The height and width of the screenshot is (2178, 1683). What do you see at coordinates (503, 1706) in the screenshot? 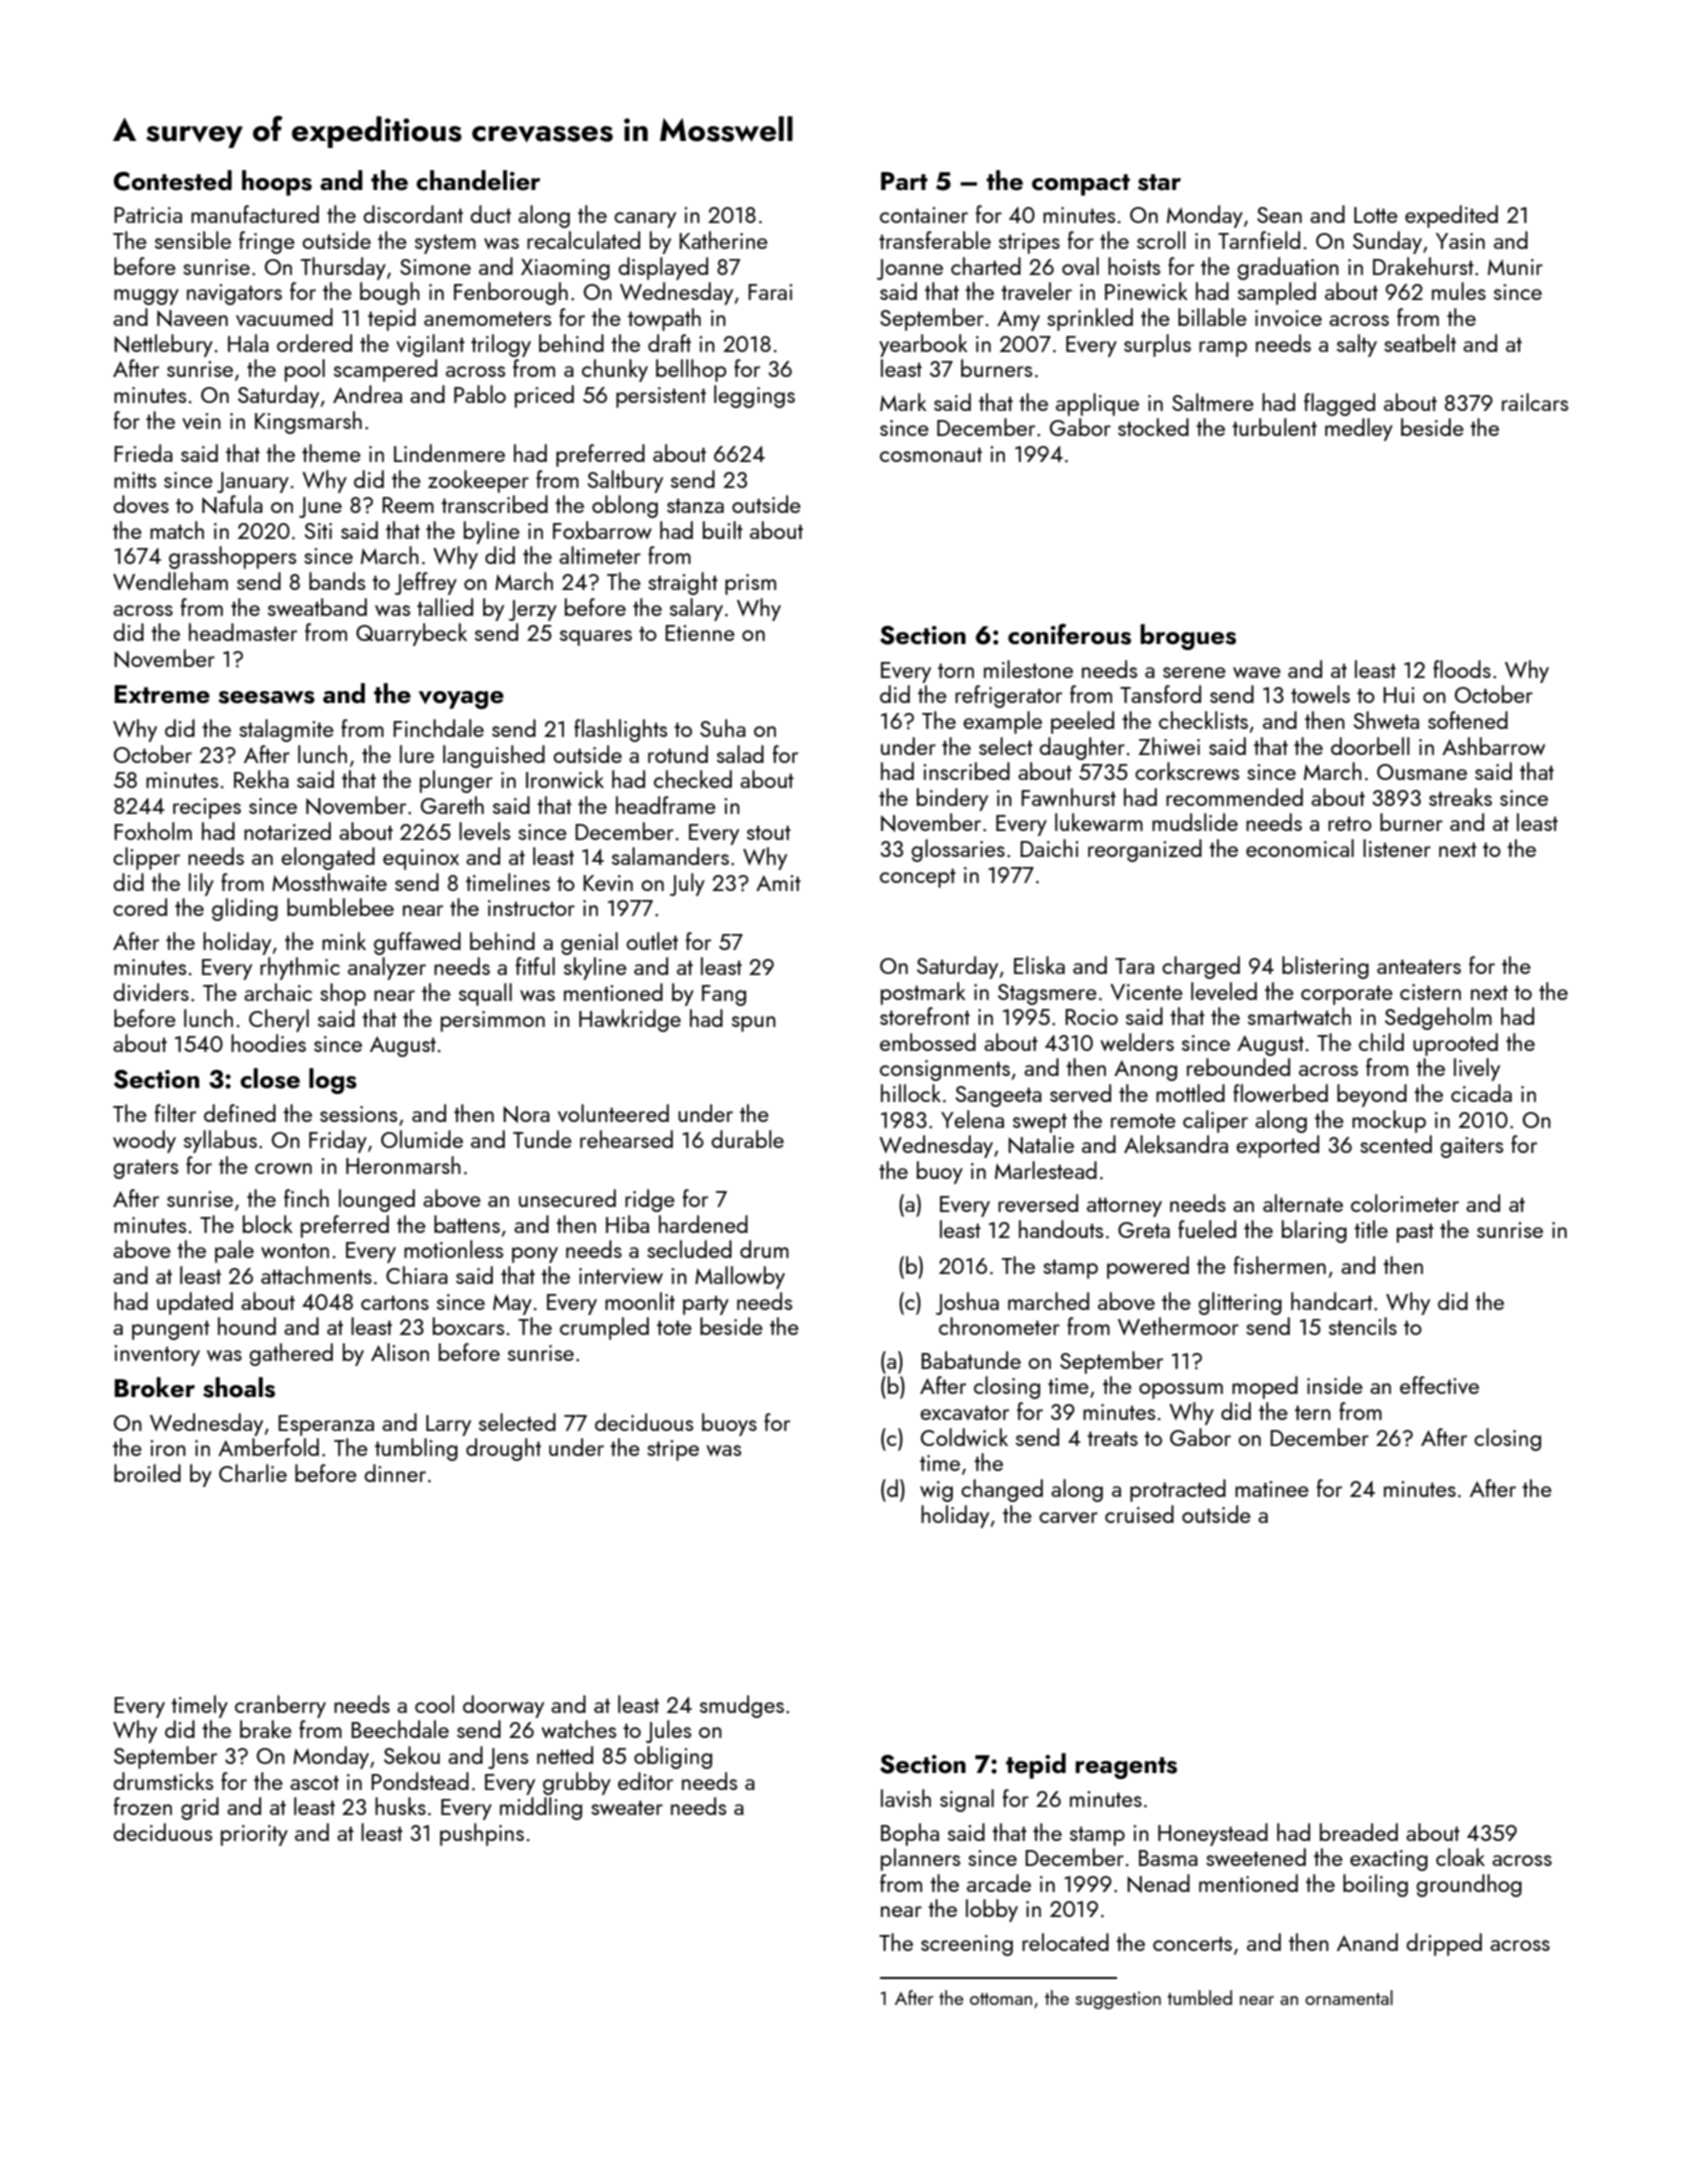
I see `doorway` at bounding box center [503, 1706].
